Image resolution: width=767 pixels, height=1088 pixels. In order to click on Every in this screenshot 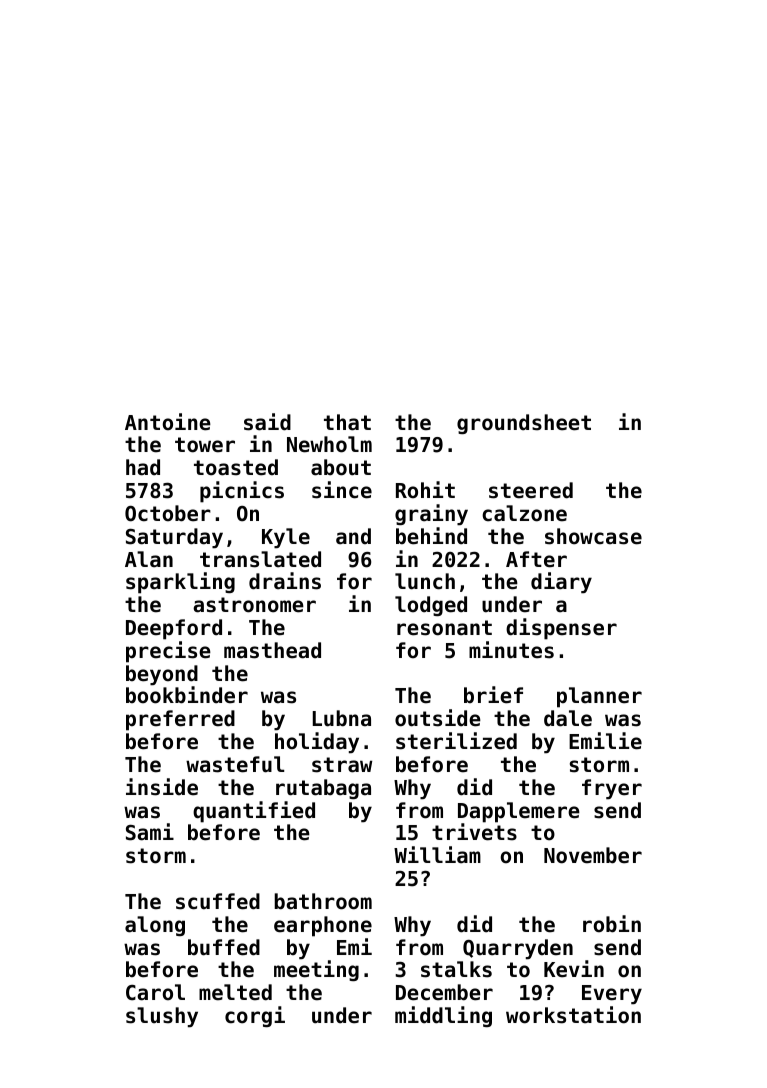, I will do `click(612, 995)`.
